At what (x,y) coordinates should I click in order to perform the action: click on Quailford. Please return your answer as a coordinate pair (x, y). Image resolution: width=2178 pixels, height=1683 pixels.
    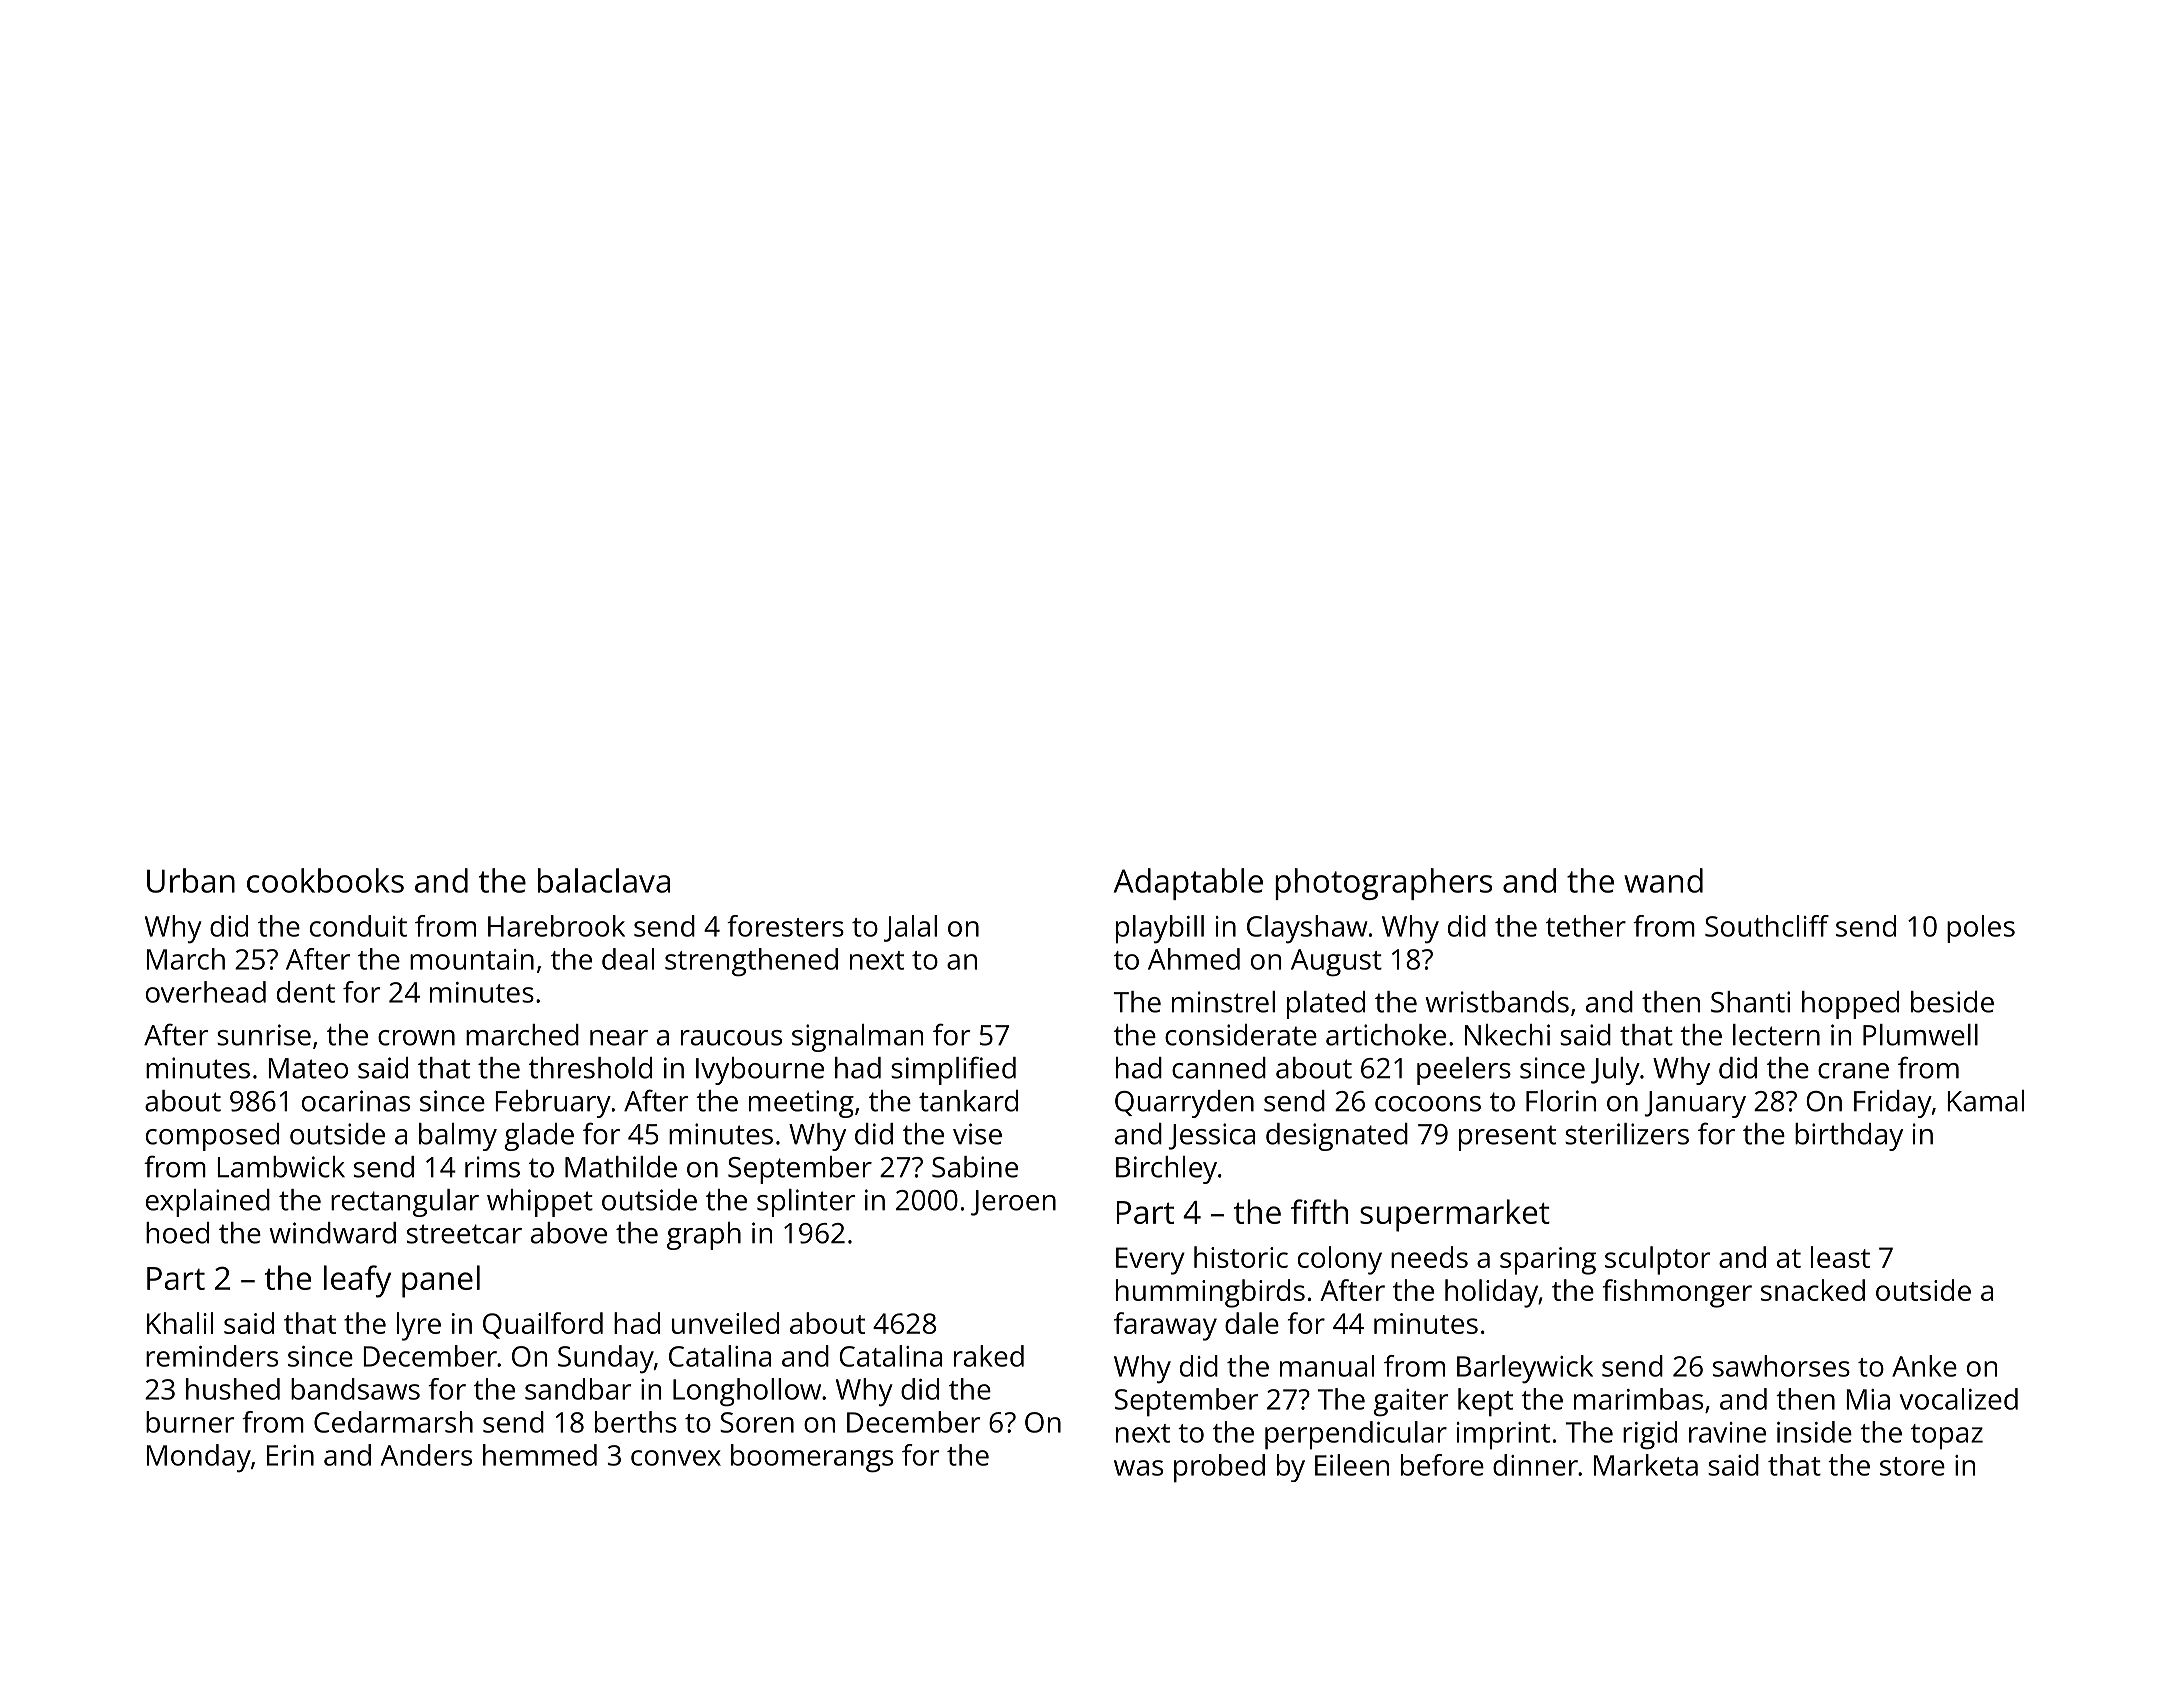
    Looking at the image, I should click on (543, 1325).
